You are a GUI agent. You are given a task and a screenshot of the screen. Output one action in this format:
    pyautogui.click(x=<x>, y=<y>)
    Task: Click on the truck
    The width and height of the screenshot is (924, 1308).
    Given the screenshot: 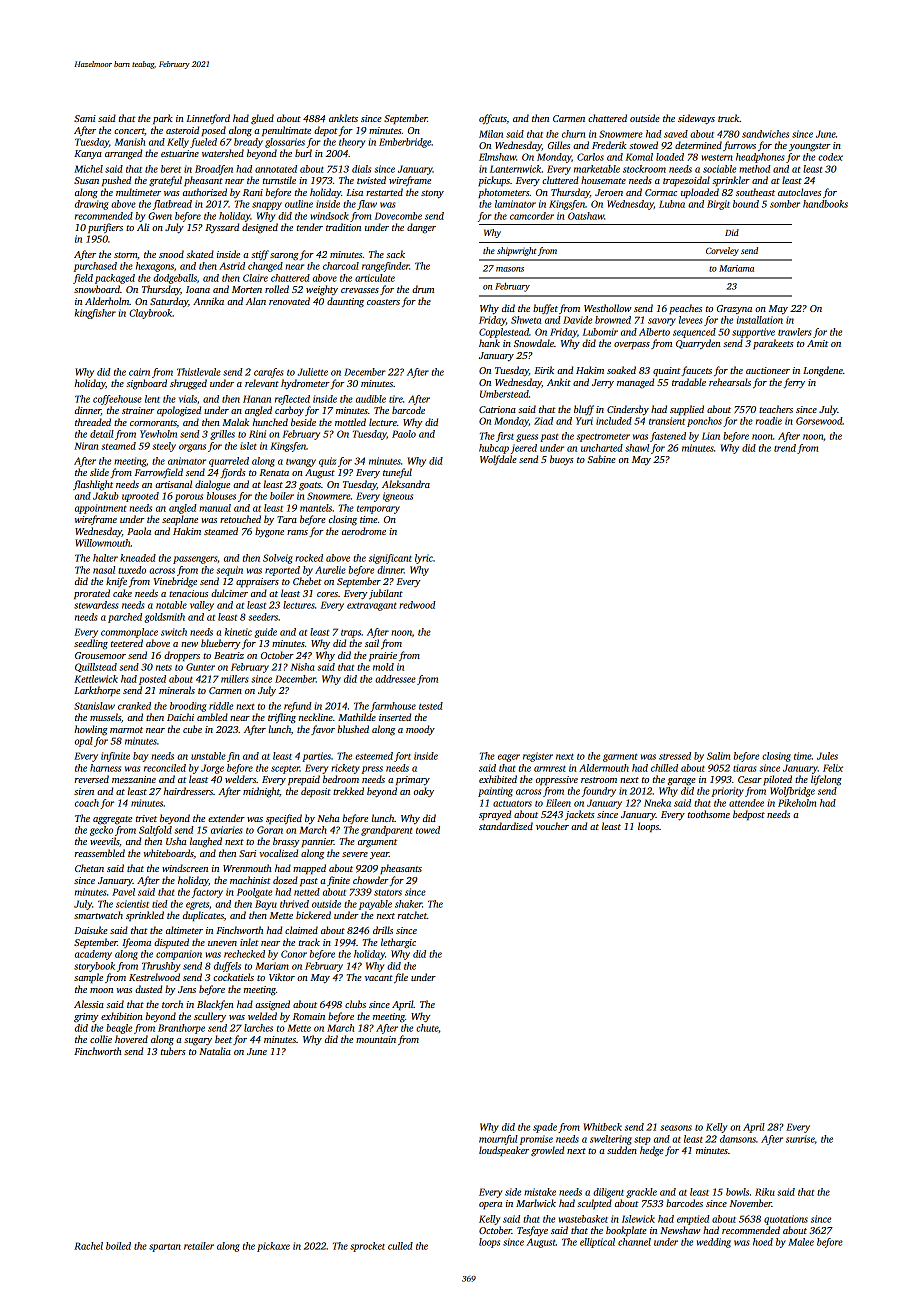 What is the action you would take?
    pyautogui.click(x=729, y=118)
